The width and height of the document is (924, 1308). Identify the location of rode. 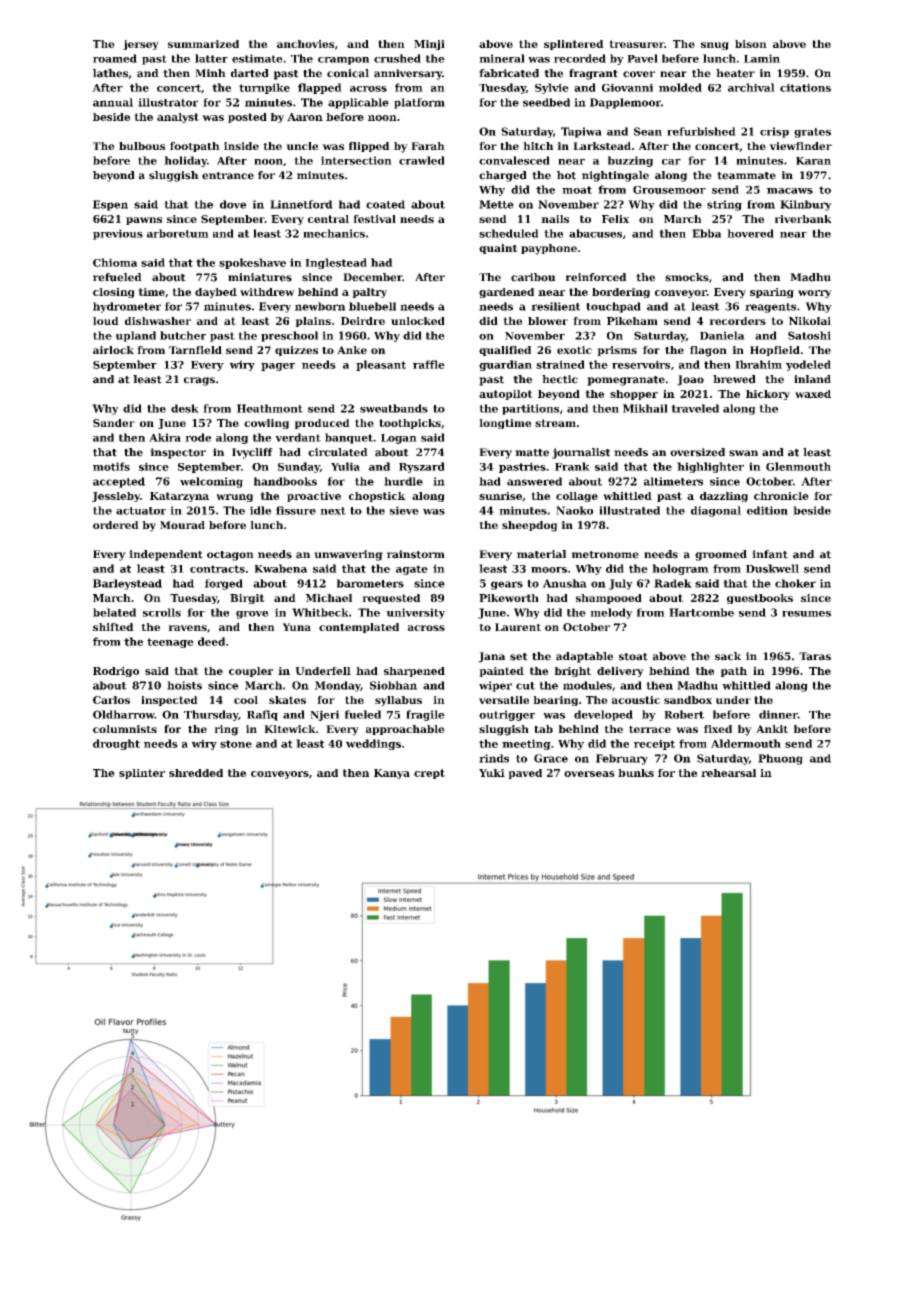
(198, 437).
